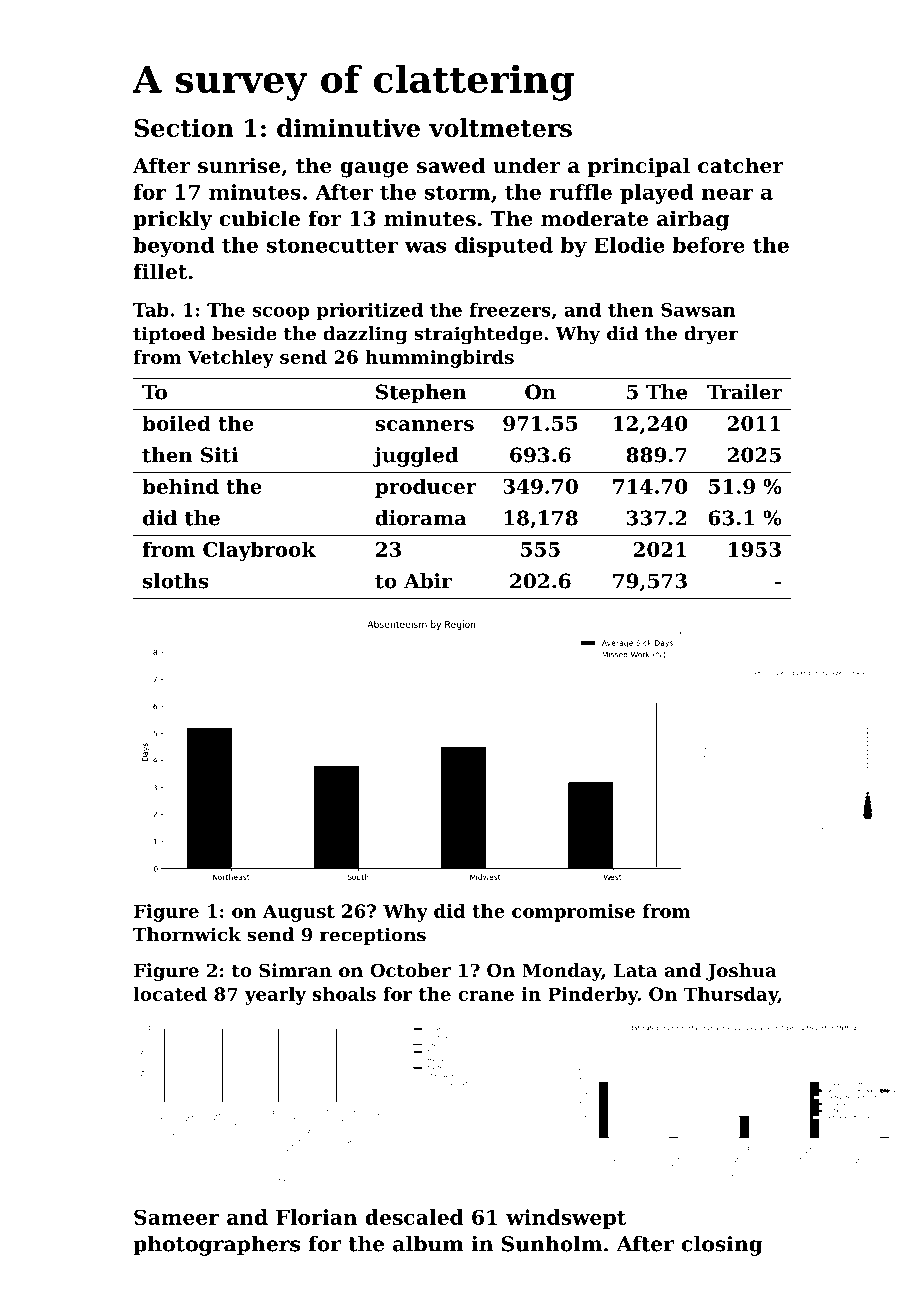  I want to click on descaled, so click(414, 1217).
